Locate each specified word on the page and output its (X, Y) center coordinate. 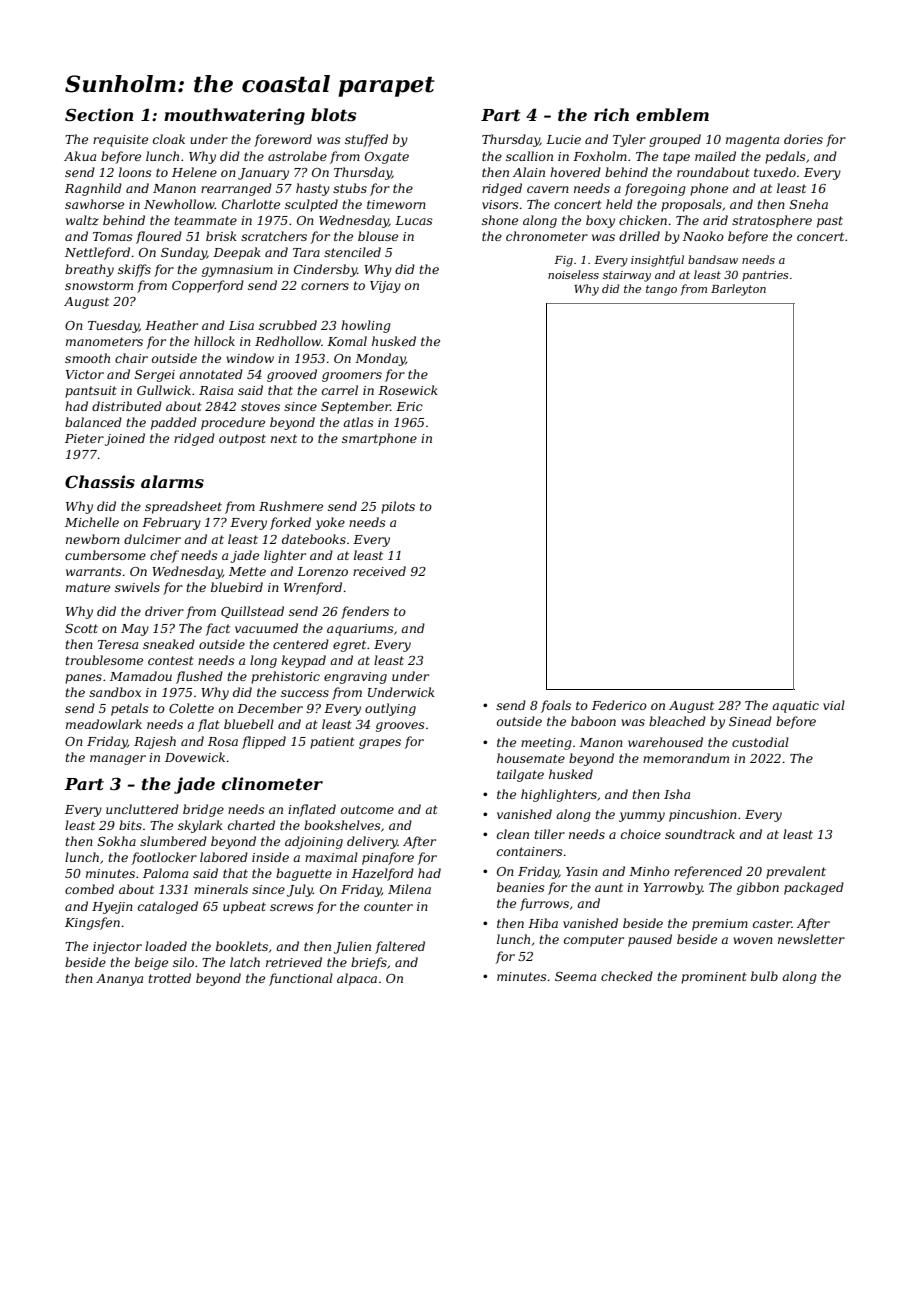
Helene (194, 172)
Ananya (119, 980)
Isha (677, 794)
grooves (400, 727)
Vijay (385, 287)
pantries (765, 276)
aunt (609, 887)
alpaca (357, 979)
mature (88, 587)
